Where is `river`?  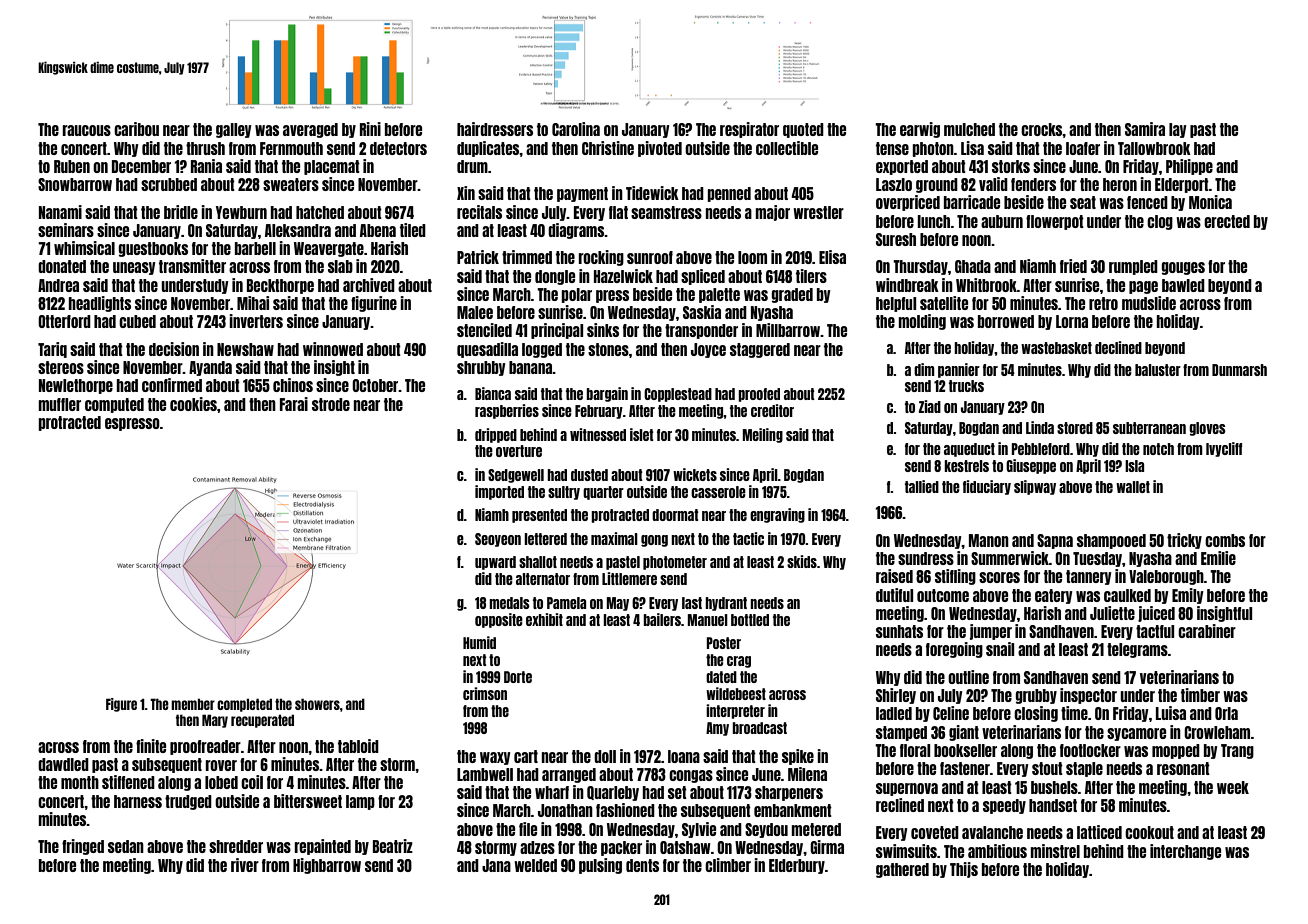
river is located at coordinates (245, 865).
